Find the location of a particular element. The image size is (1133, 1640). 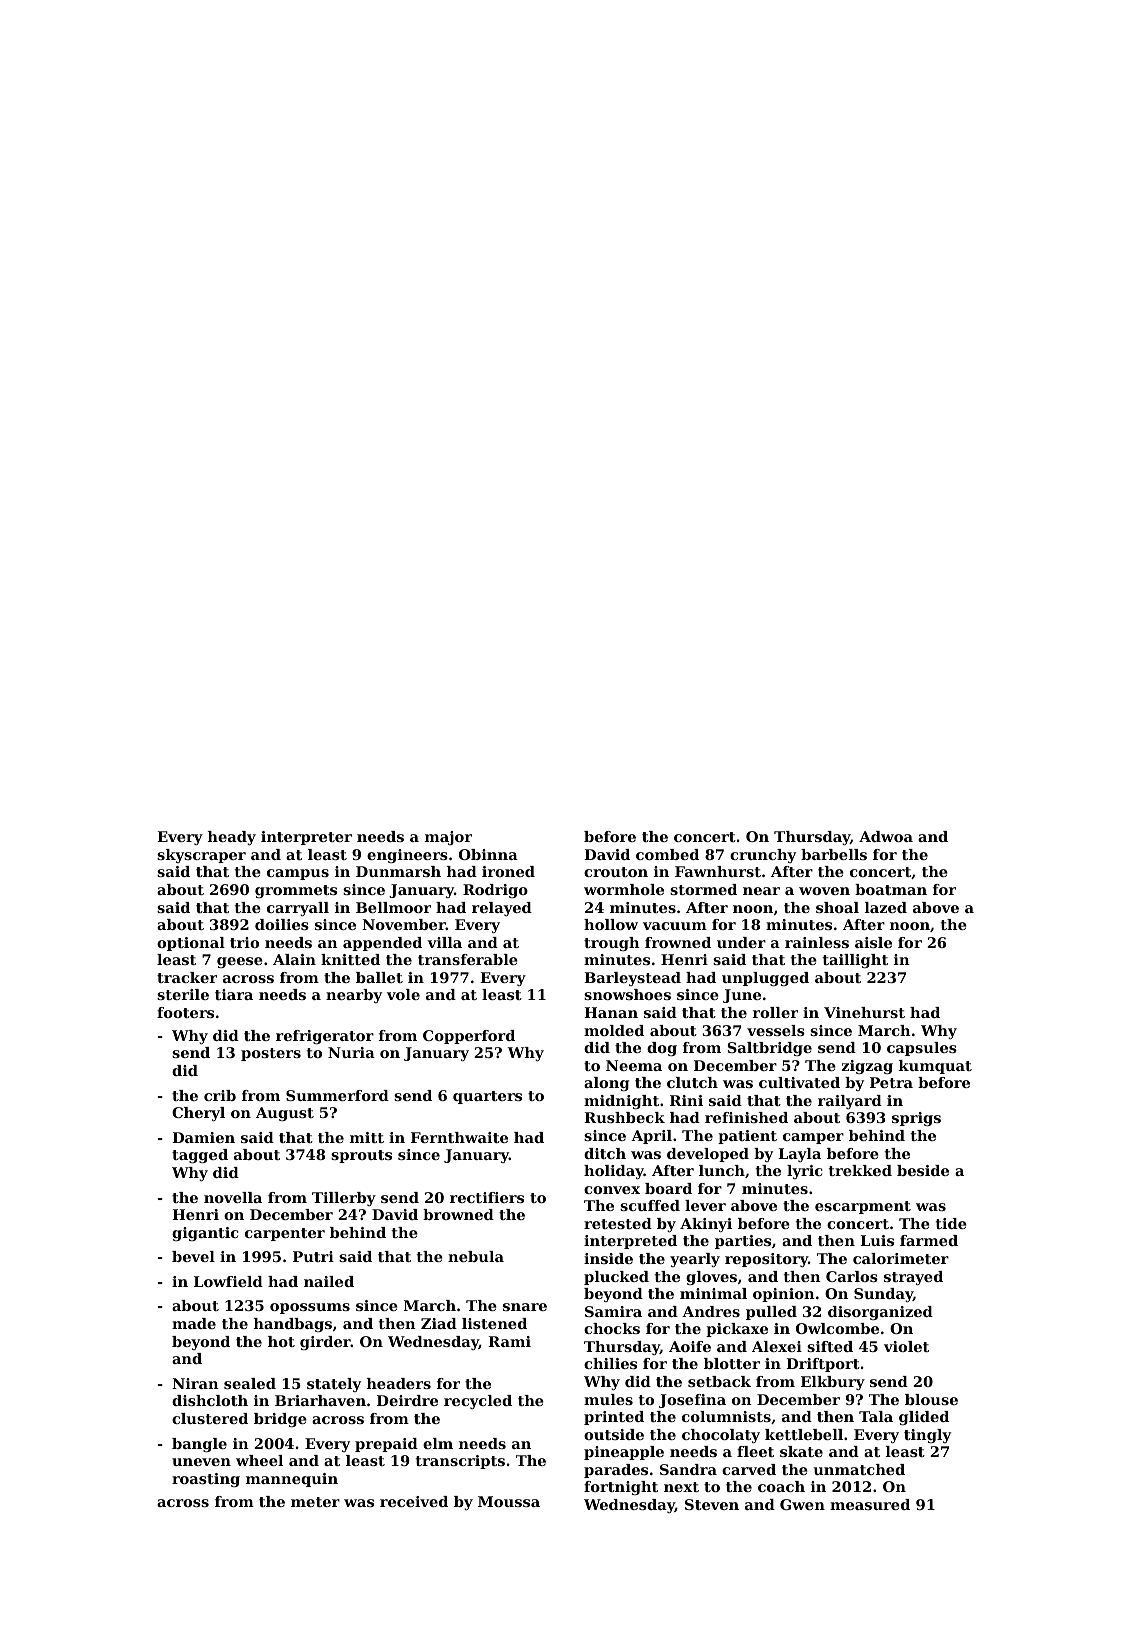

roasting is located at coordinates (206, 1480).
